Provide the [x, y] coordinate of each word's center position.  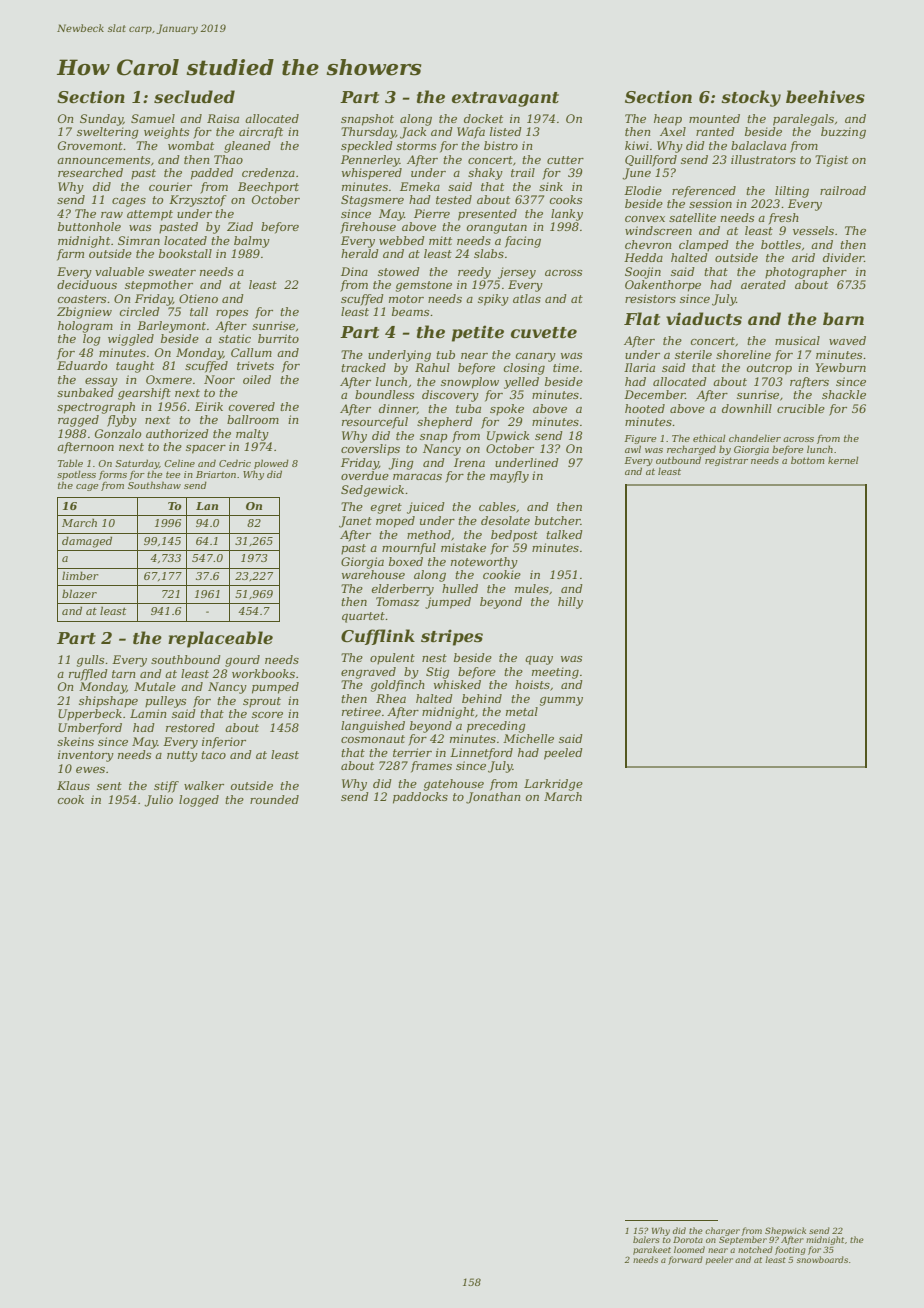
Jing [401, 464]
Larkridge [553, 785]
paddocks [420, 798]
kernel [843, 460]
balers [646, 1239]
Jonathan [493, 798]
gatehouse [454, 785]
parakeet [652, 1250]
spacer [206, 449]
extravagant [505, 99]
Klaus [73, 785]
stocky [751, 98]
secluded [194, 96]
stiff [166, 787]
